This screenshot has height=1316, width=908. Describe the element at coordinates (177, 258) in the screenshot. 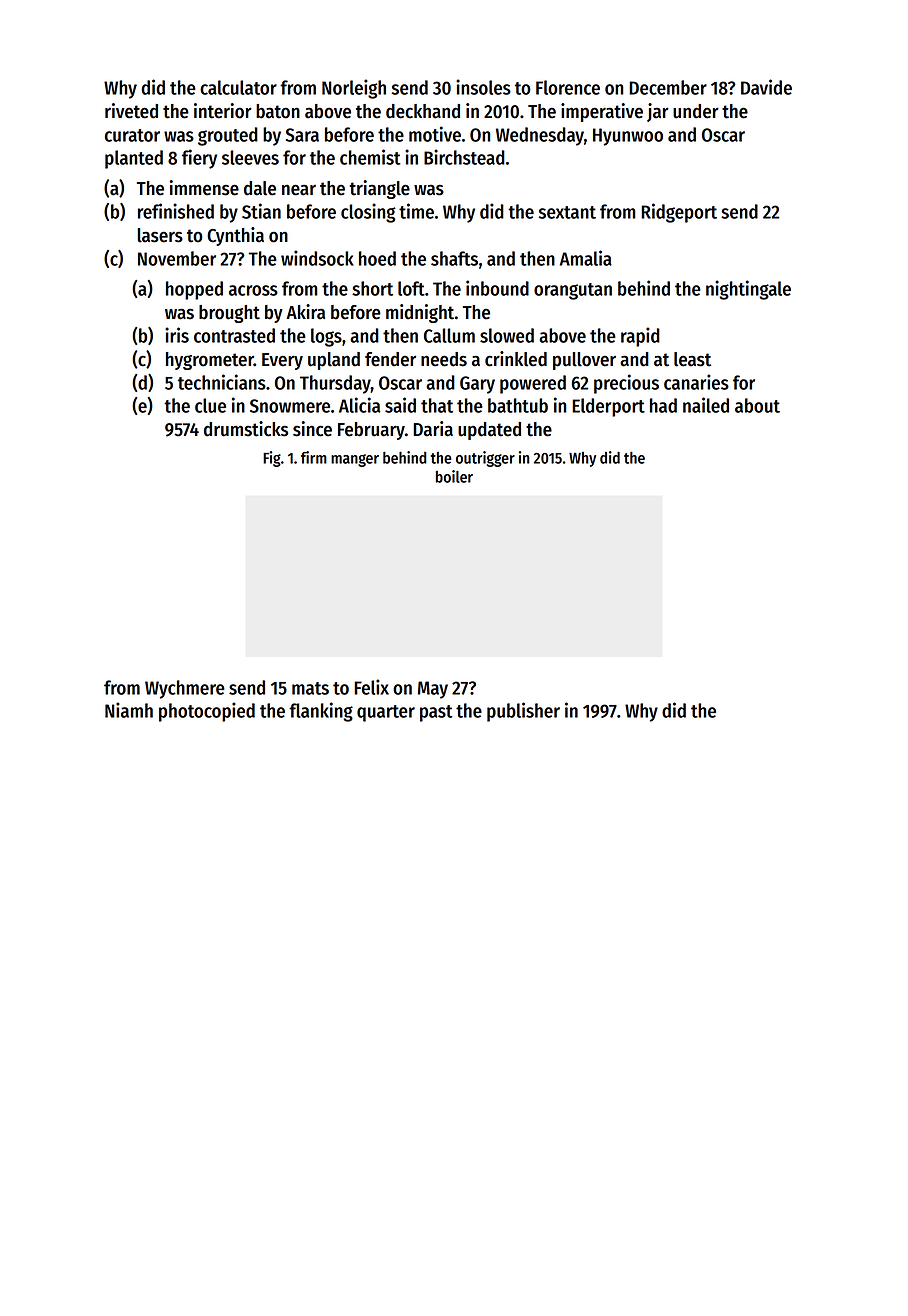

I see `November` at that location.
